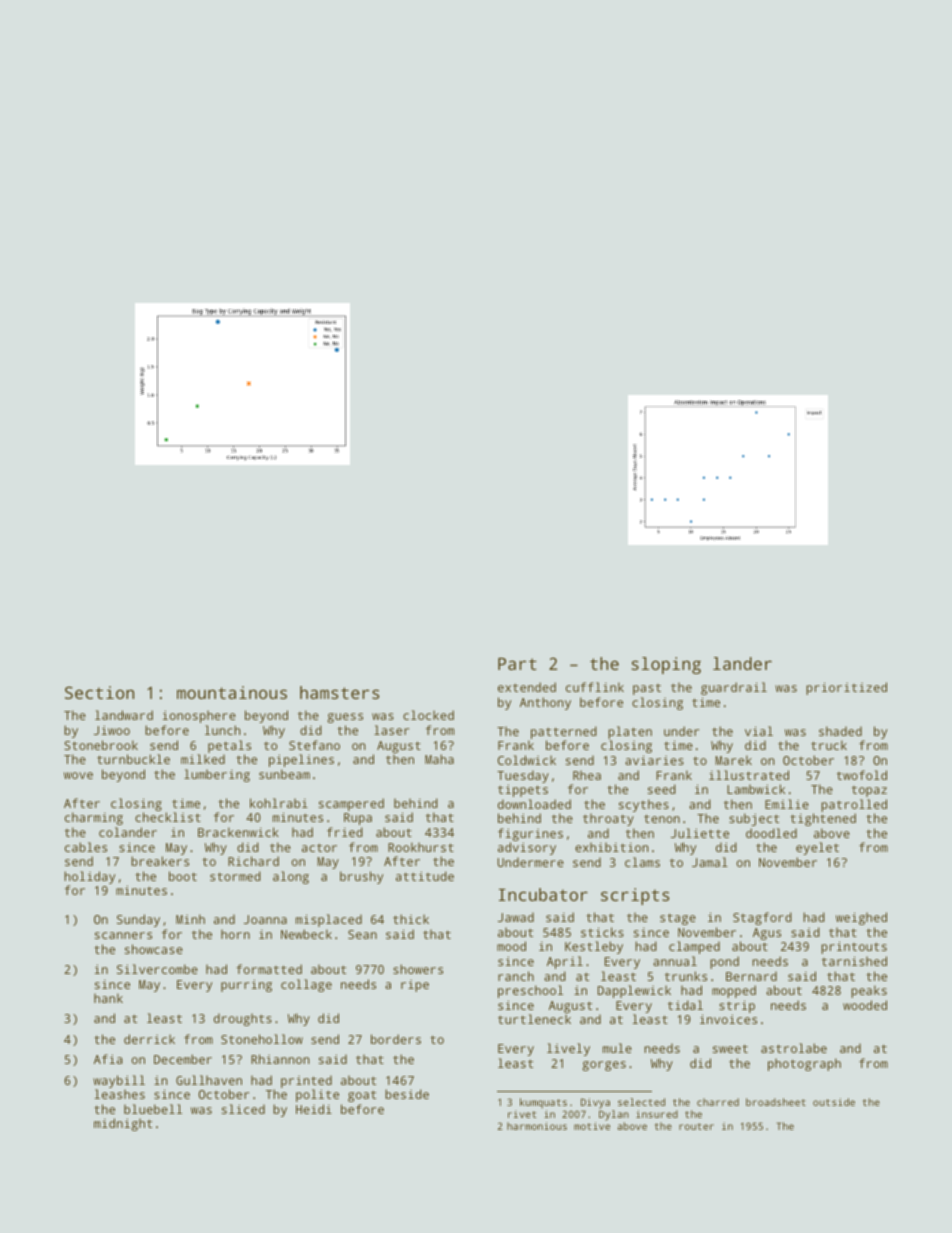  I want to click on scanners, so click(123, 935).
